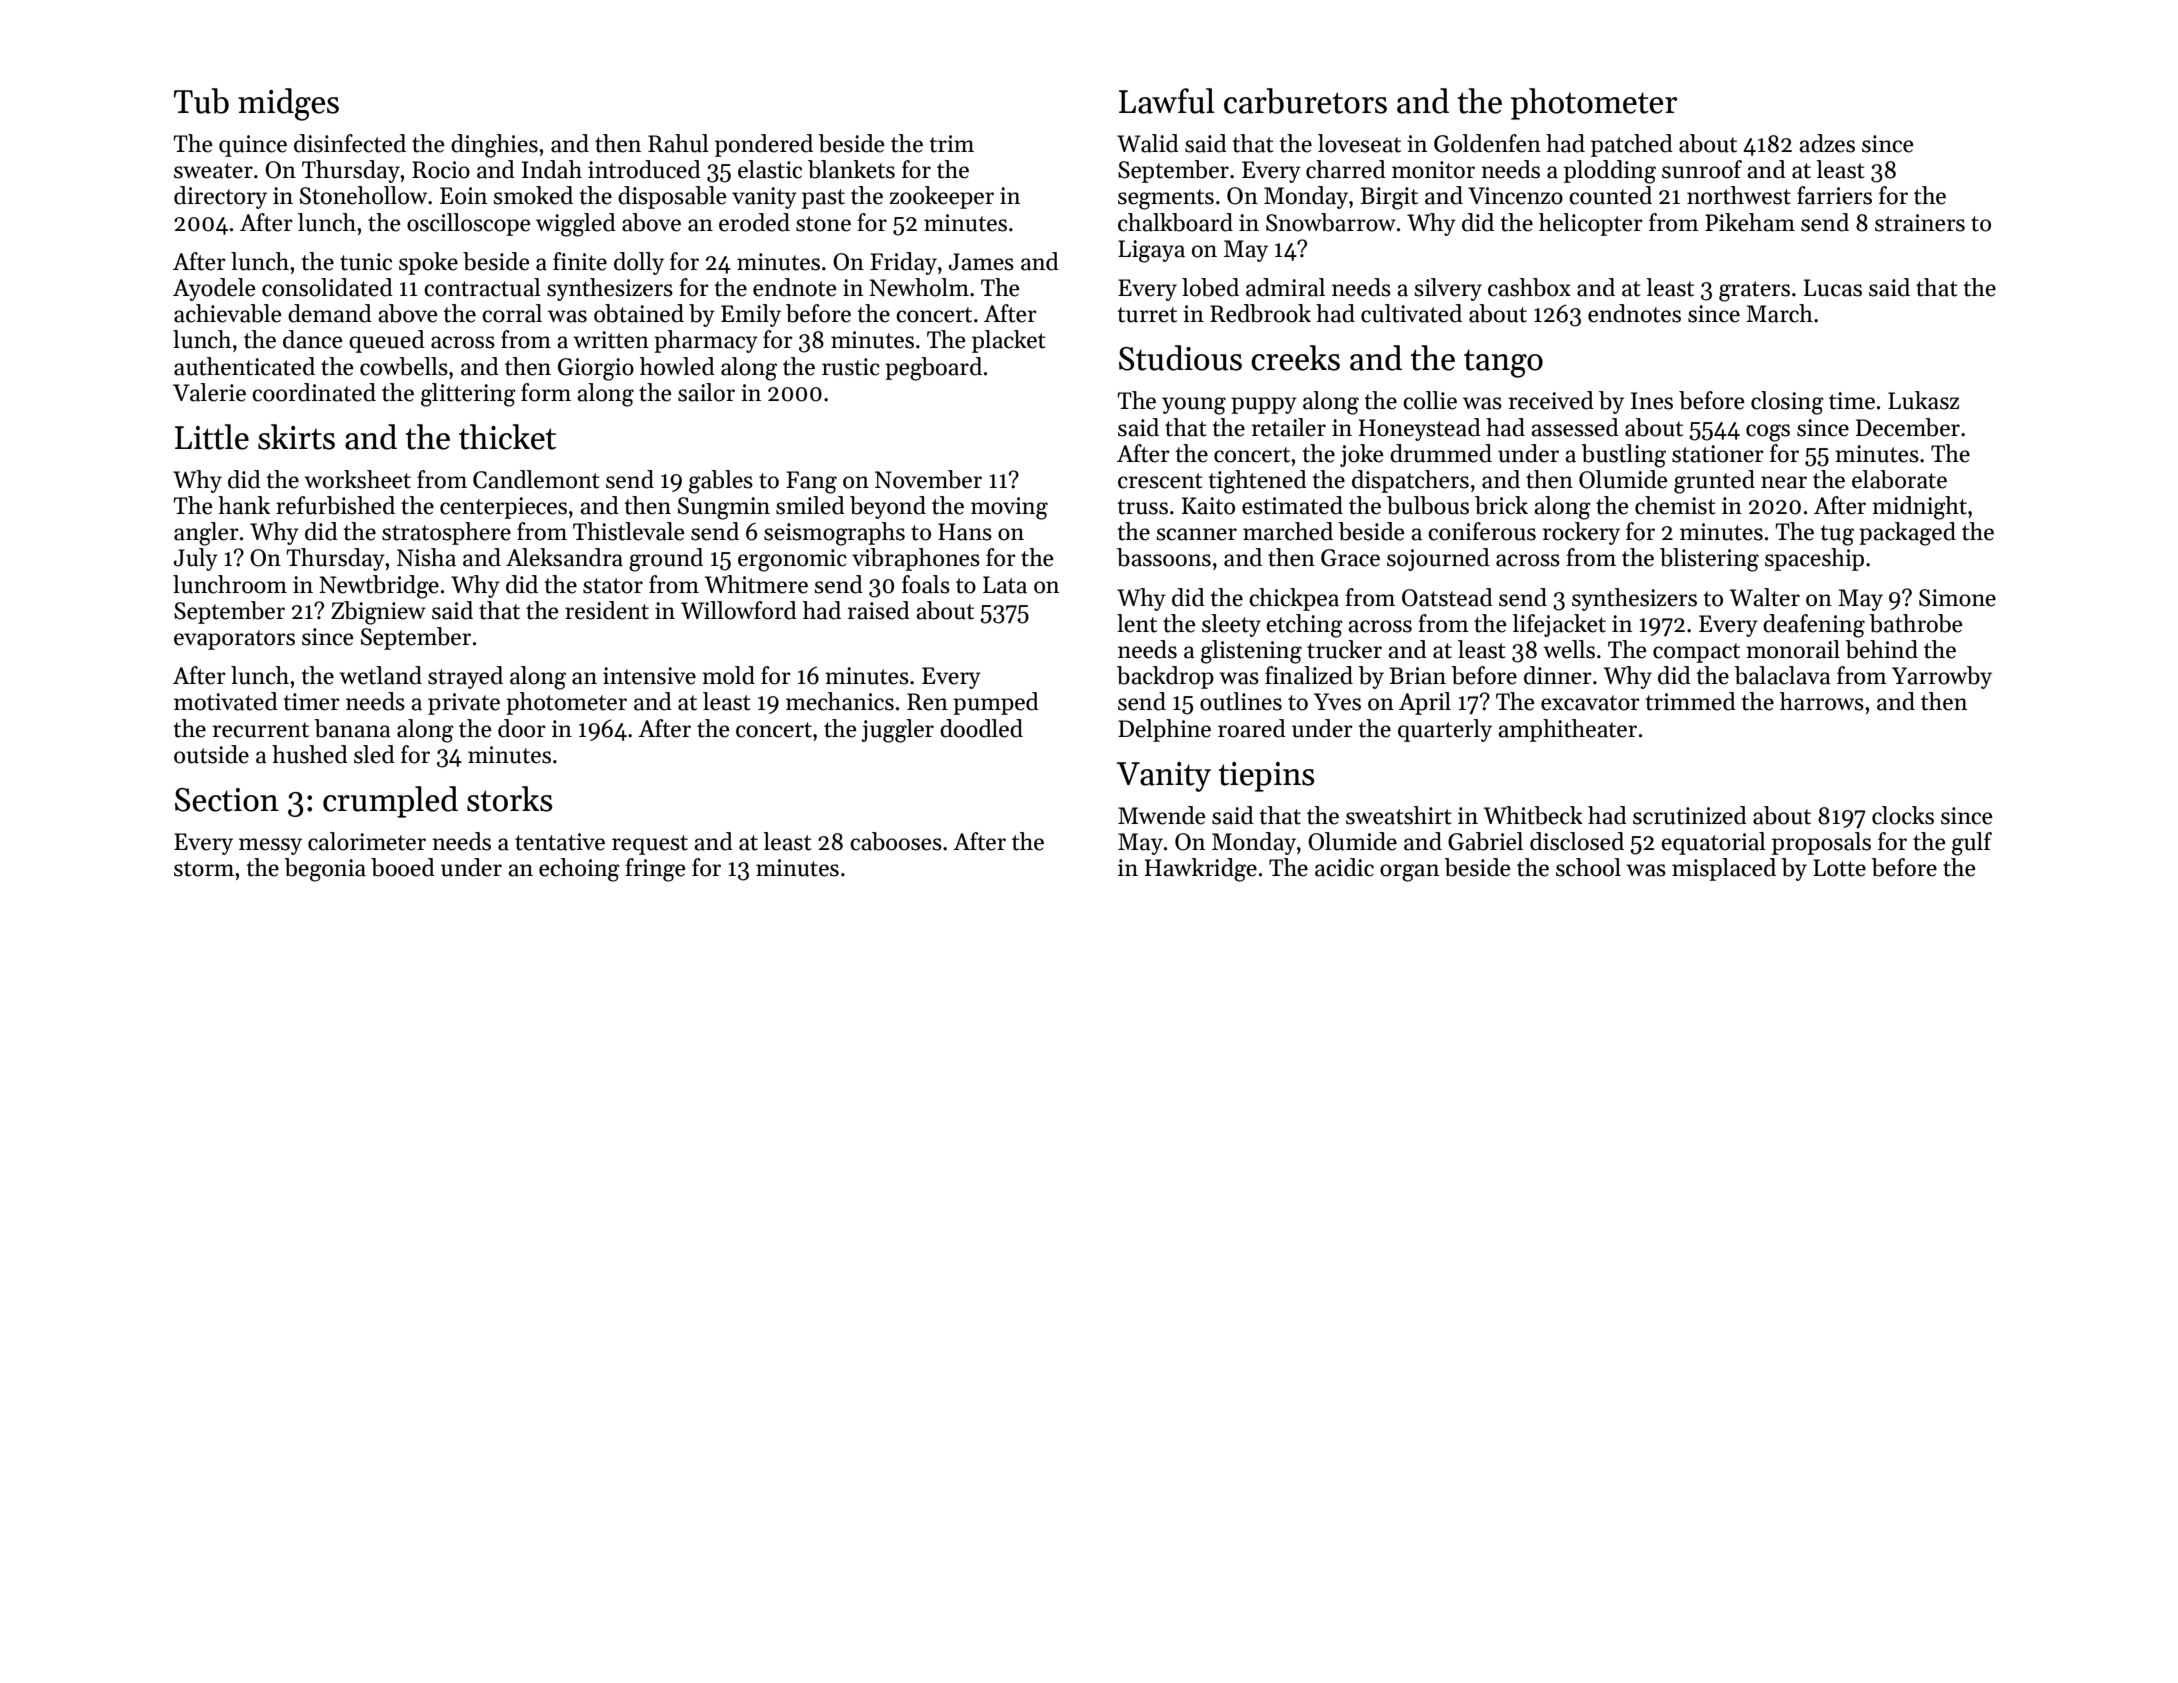  I want to click on harrows, so click(1822, 701).
